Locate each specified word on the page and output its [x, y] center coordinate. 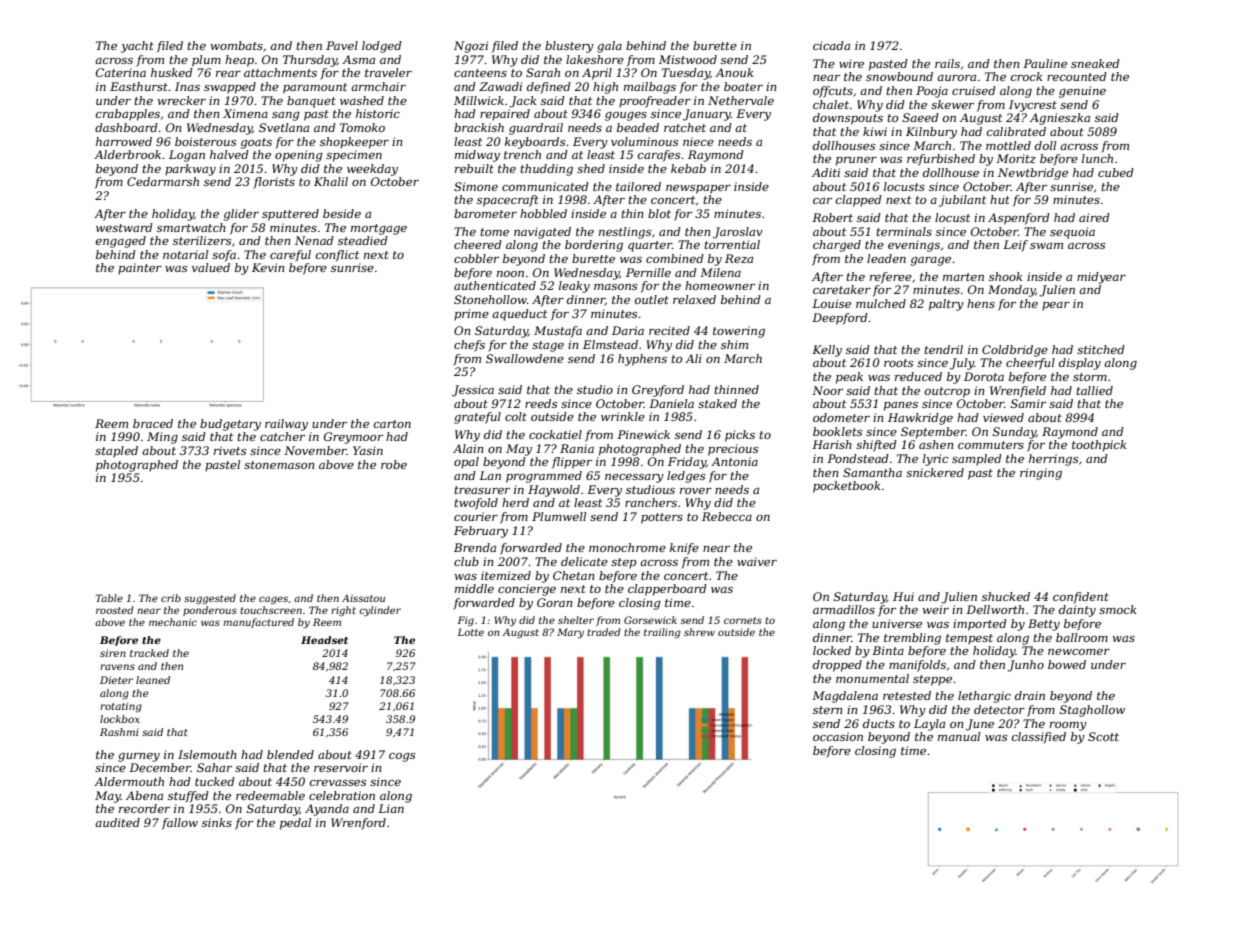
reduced [918, 376]
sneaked [1095, 63]
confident [1081, 598]
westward [124, 227]
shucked [1006, 596]
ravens [117, 667]
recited [669, 330]
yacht [137, 47]
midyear [1101, 278]
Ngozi [471, 47]
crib [171, 598]
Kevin [268, 267]
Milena [720, 272]
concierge [527, 590]
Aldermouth [129, 781]
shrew [699, 632]
